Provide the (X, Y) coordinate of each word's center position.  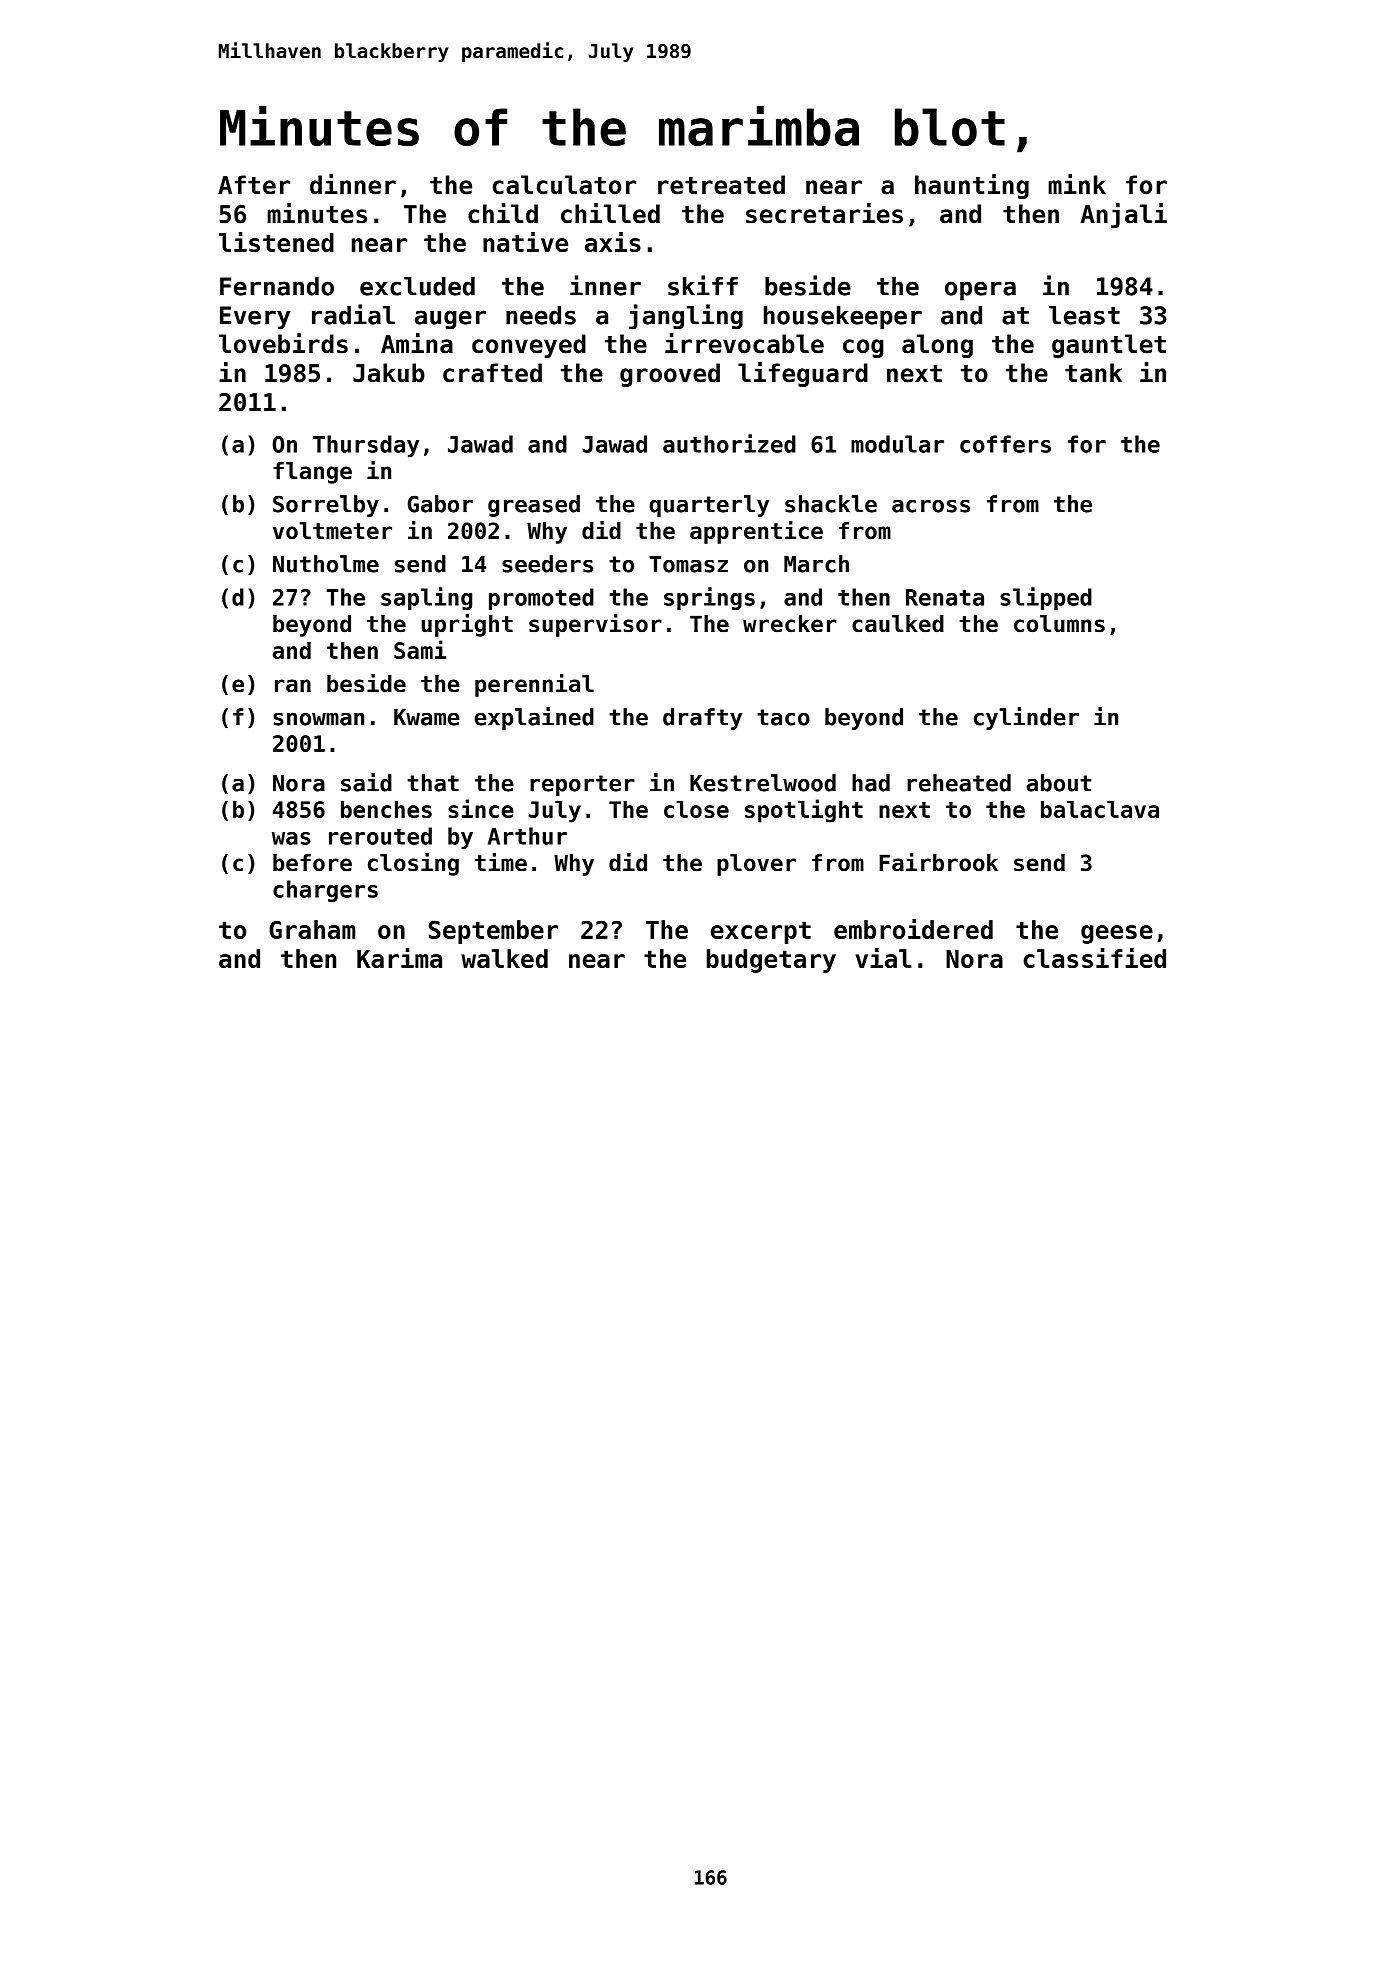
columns (1059, 624)
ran (293, 686)
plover (756, 865)
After (254, 185)
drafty (702, 719)
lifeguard (803, 374)
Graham (312, 929)
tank (1093, 373)
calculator (564, 185)
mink (1077, 184)
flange (312, 473)
